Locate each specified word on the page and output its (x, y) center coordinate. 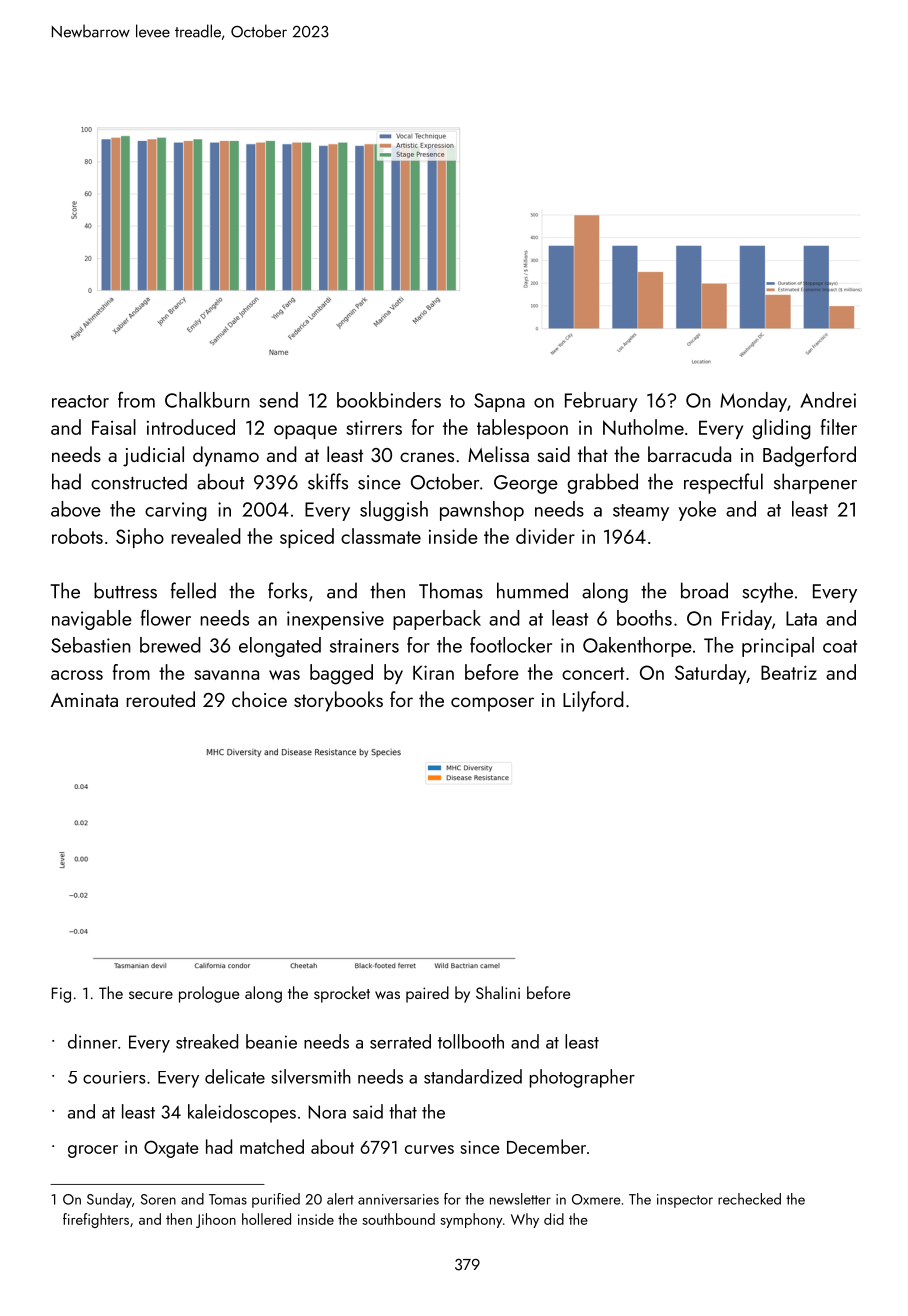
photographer (582, 1078)
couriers (114, 1077)
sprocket (342, 994)
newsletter (520, 1199)
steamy (641, 512)
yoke (697, 511)
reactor (80, 401)
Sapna (499, 402)
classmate (381, 536)
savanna (226, 675)
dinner (92, 1041)
